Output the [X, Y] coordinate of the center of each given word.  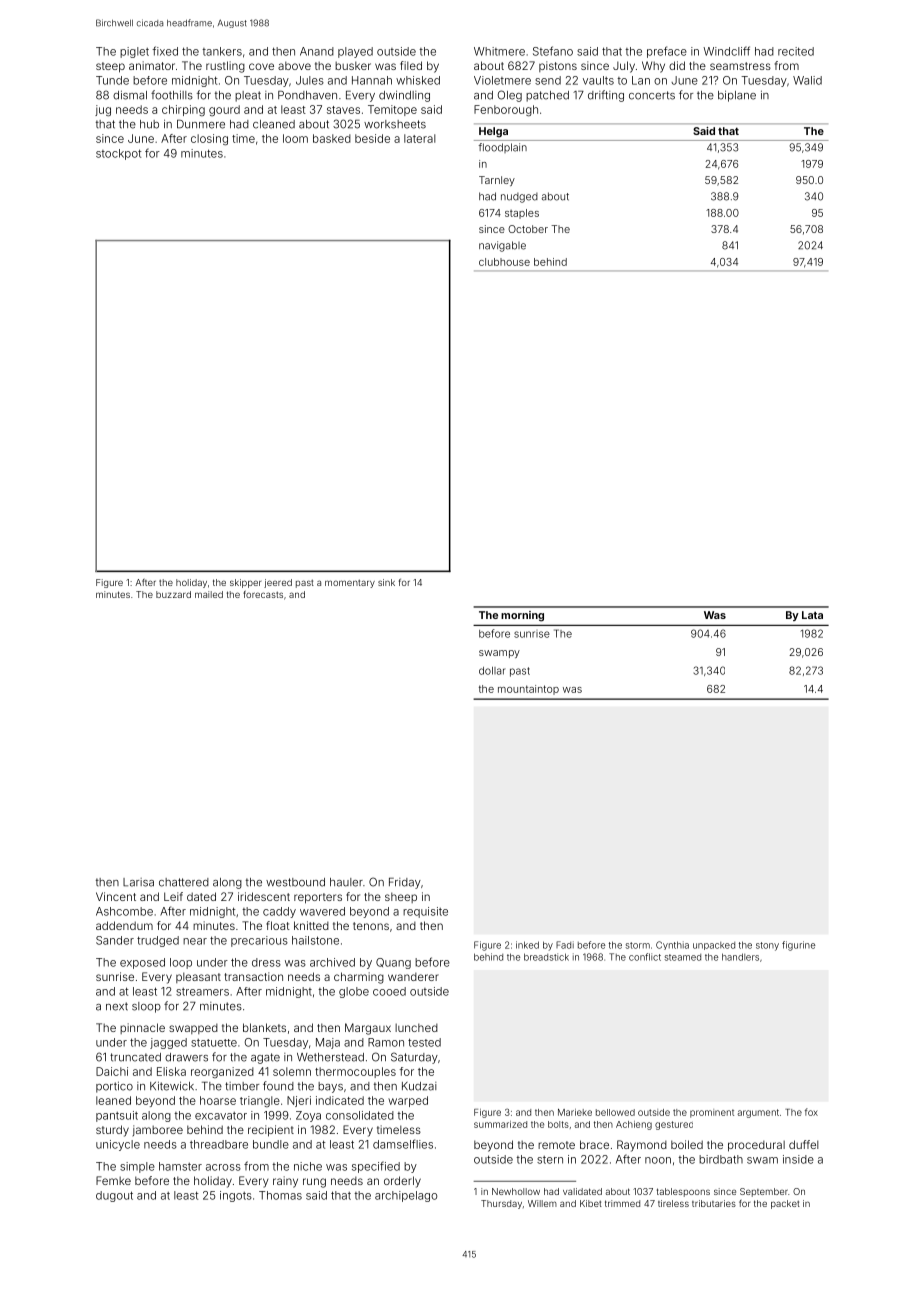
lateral [420, 138]
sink [386, 582]
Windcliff [726, 51]
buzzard [173, 594]
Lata [812, 615]
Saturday [414, 1058]
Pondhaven [307, 95]
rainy [285, 1182]
